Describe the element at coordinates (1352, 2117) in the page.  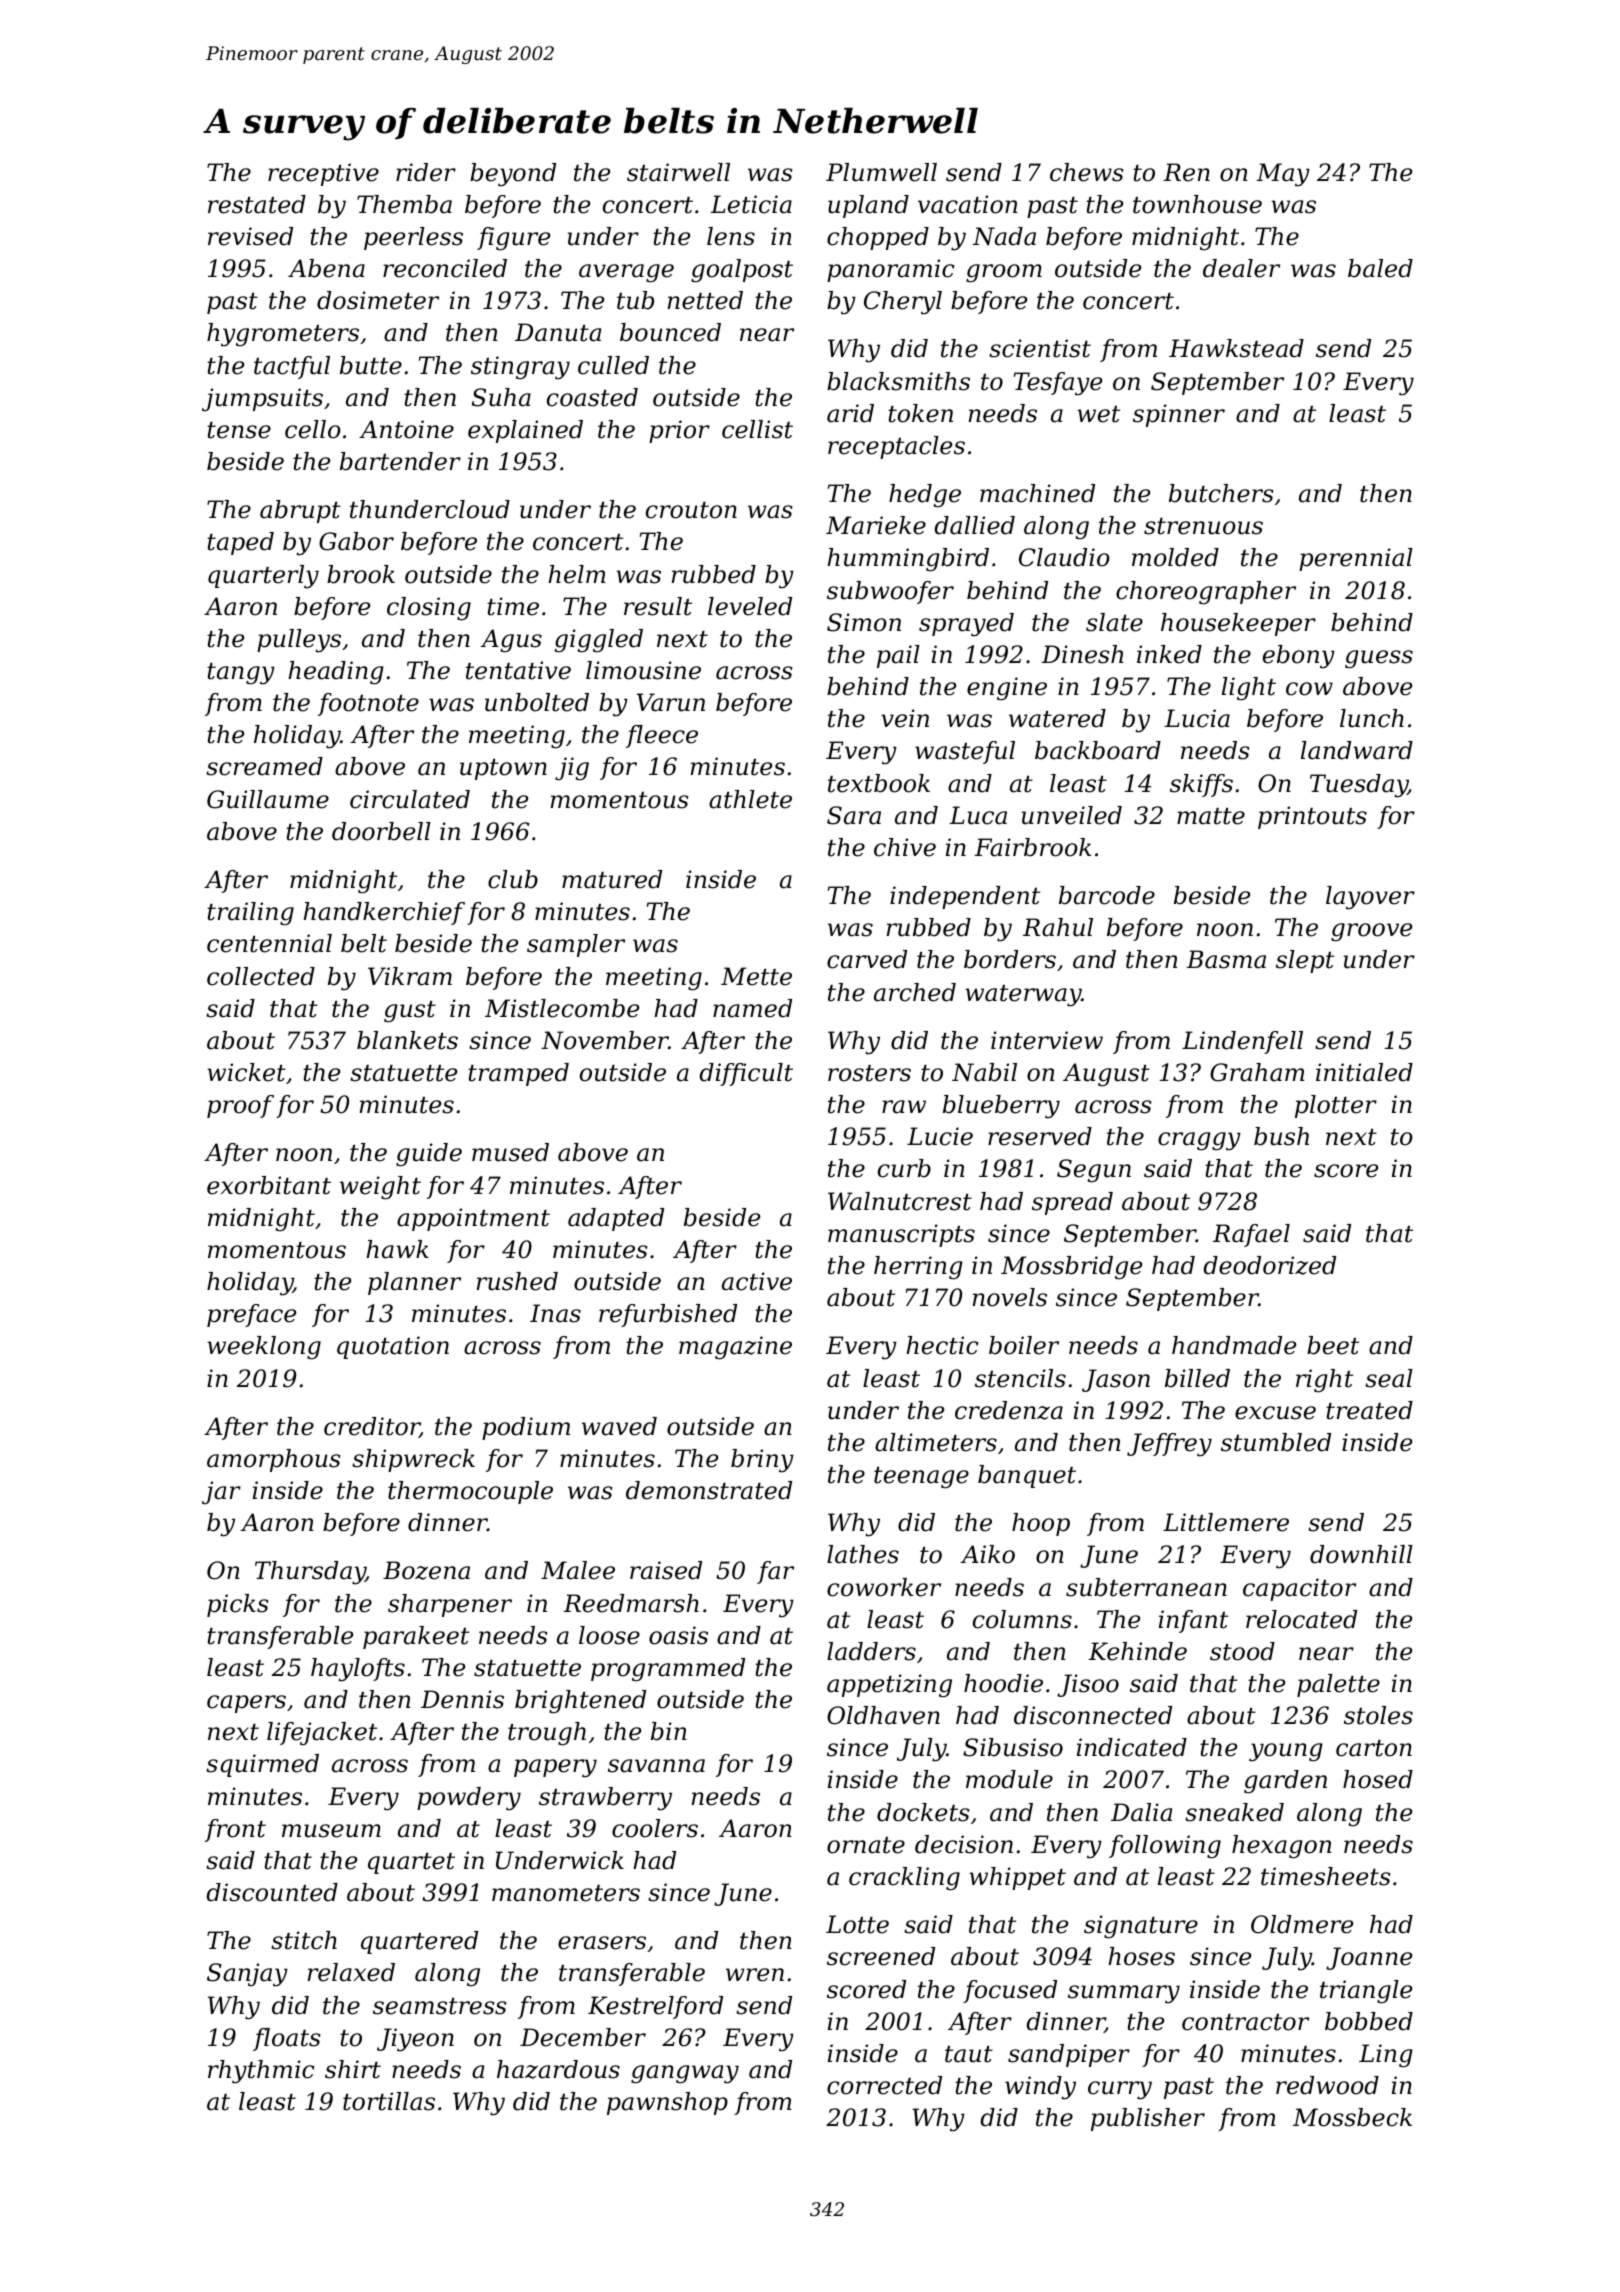
I see `Mossbeck` at that location.
